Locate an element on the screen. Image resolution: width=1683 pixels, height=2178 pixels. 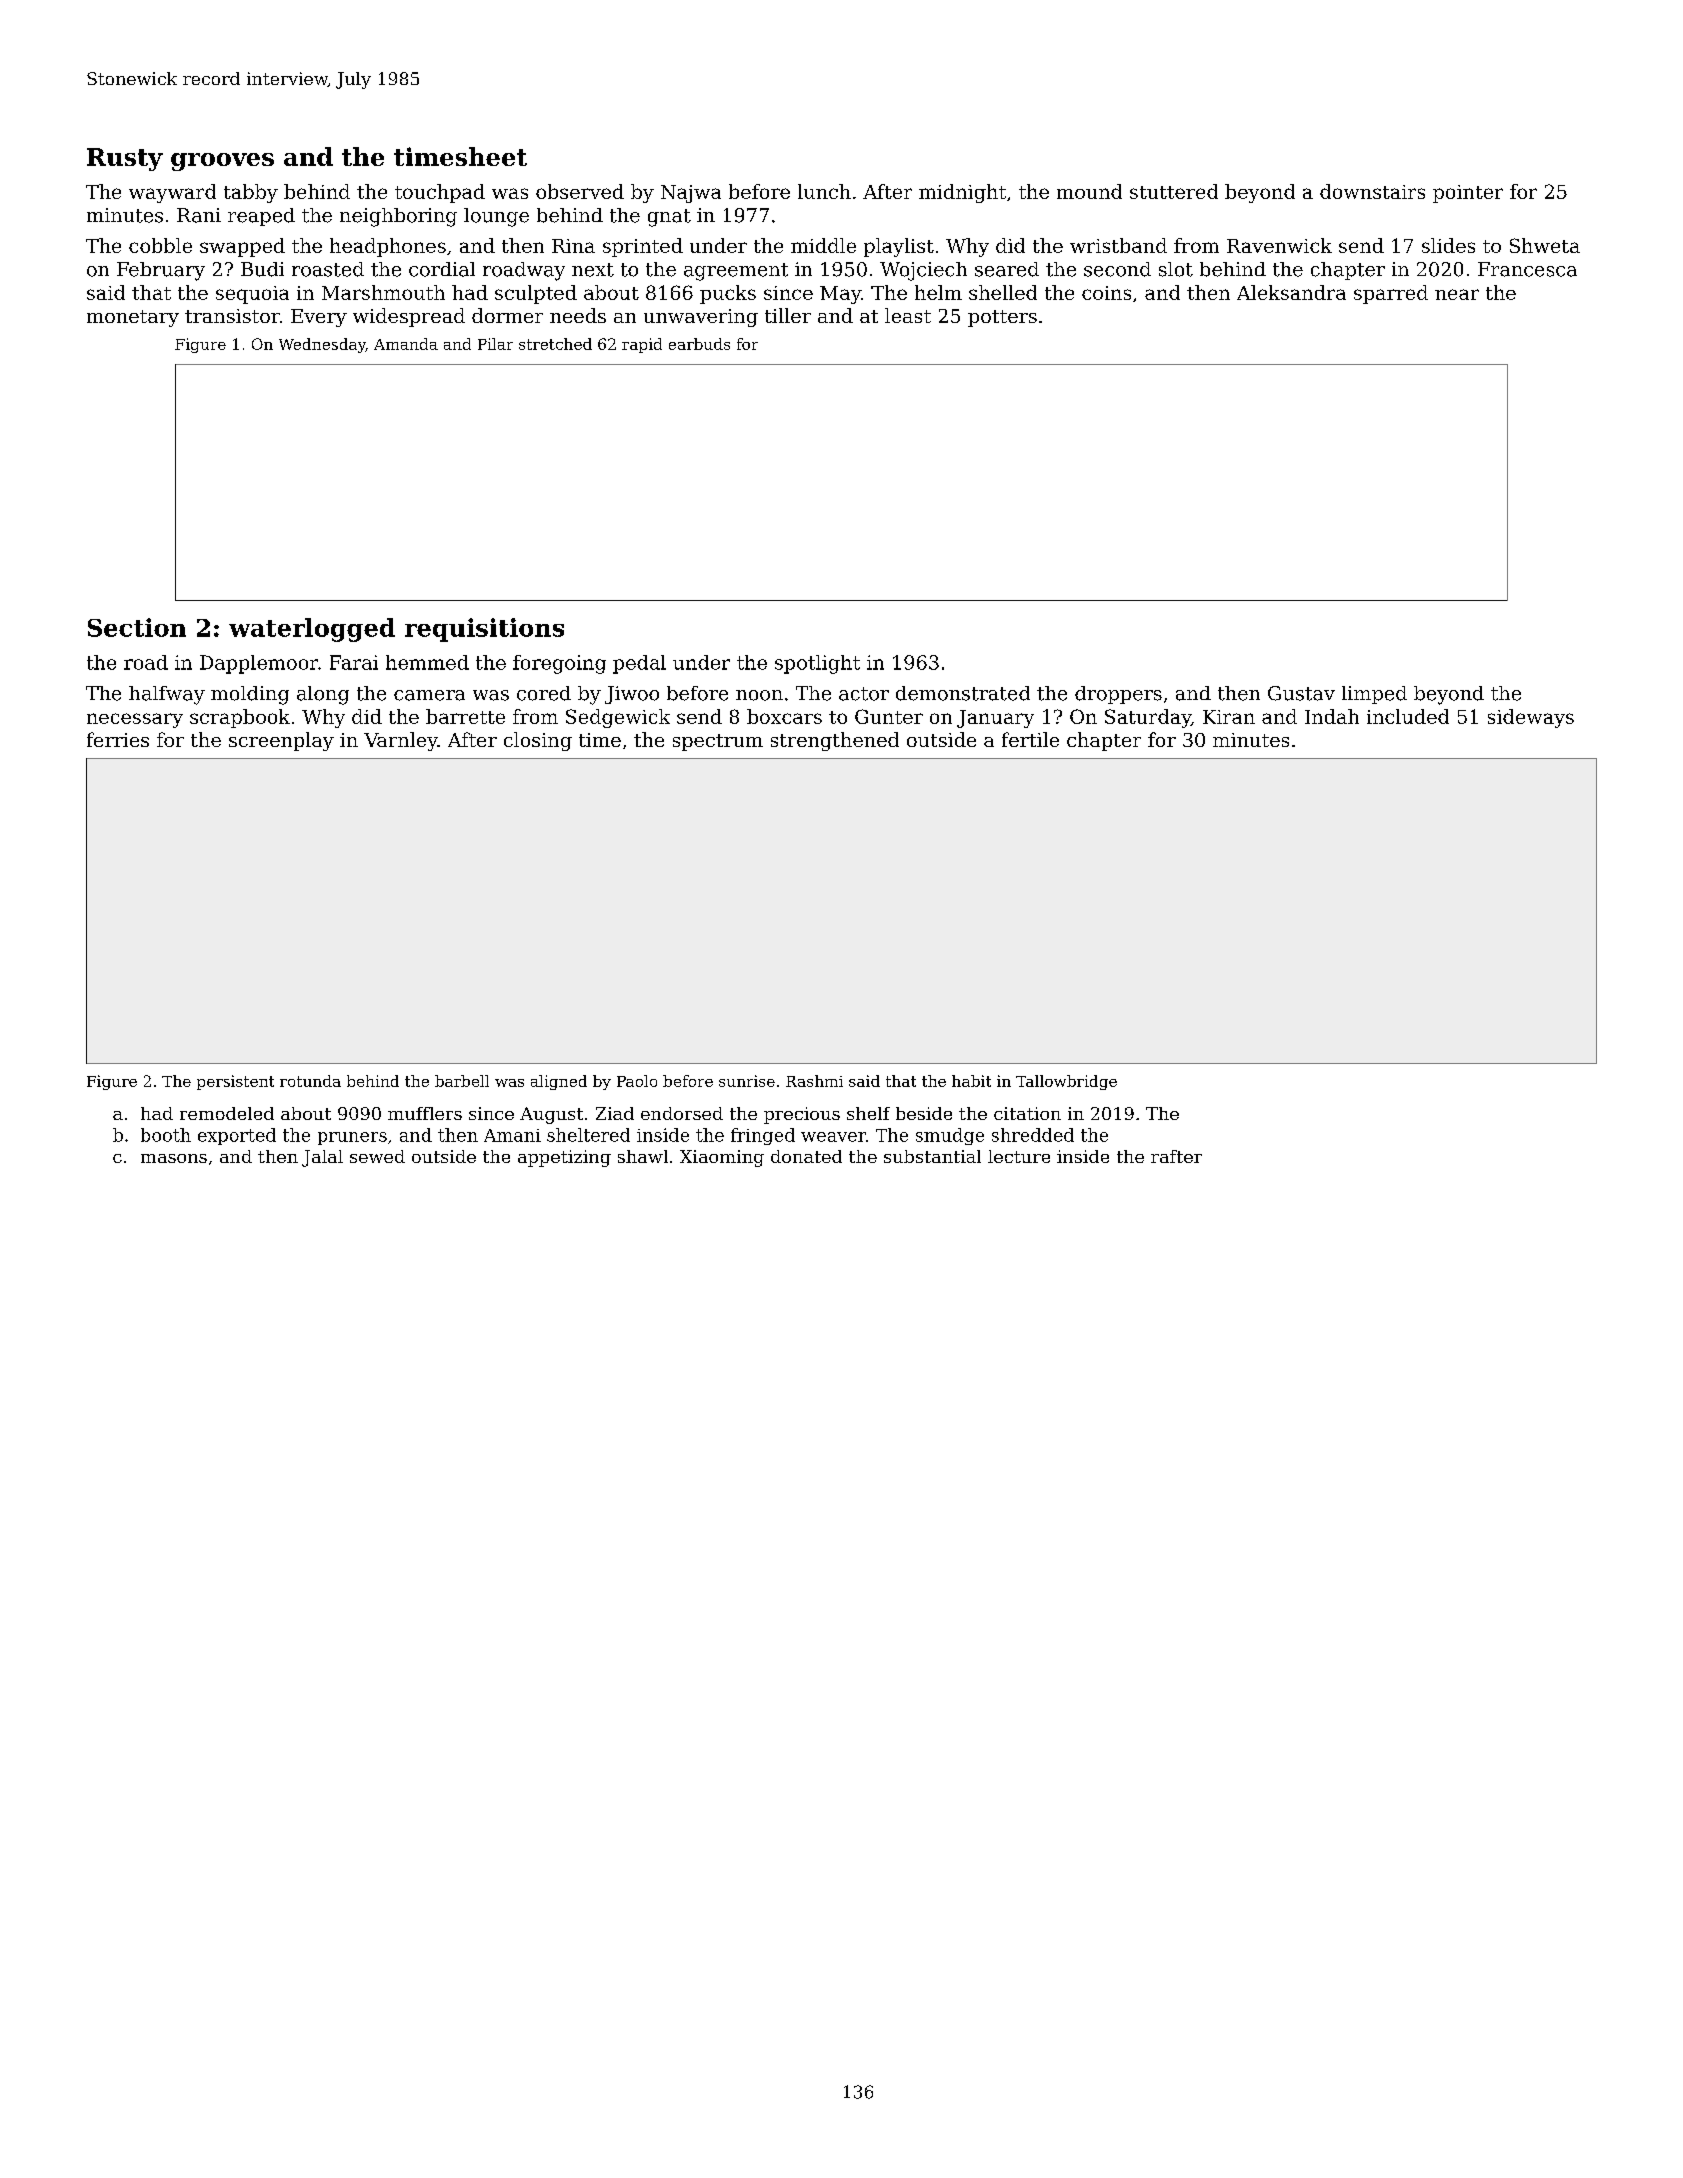
shredded is located at coordinates (1033, 1135).
